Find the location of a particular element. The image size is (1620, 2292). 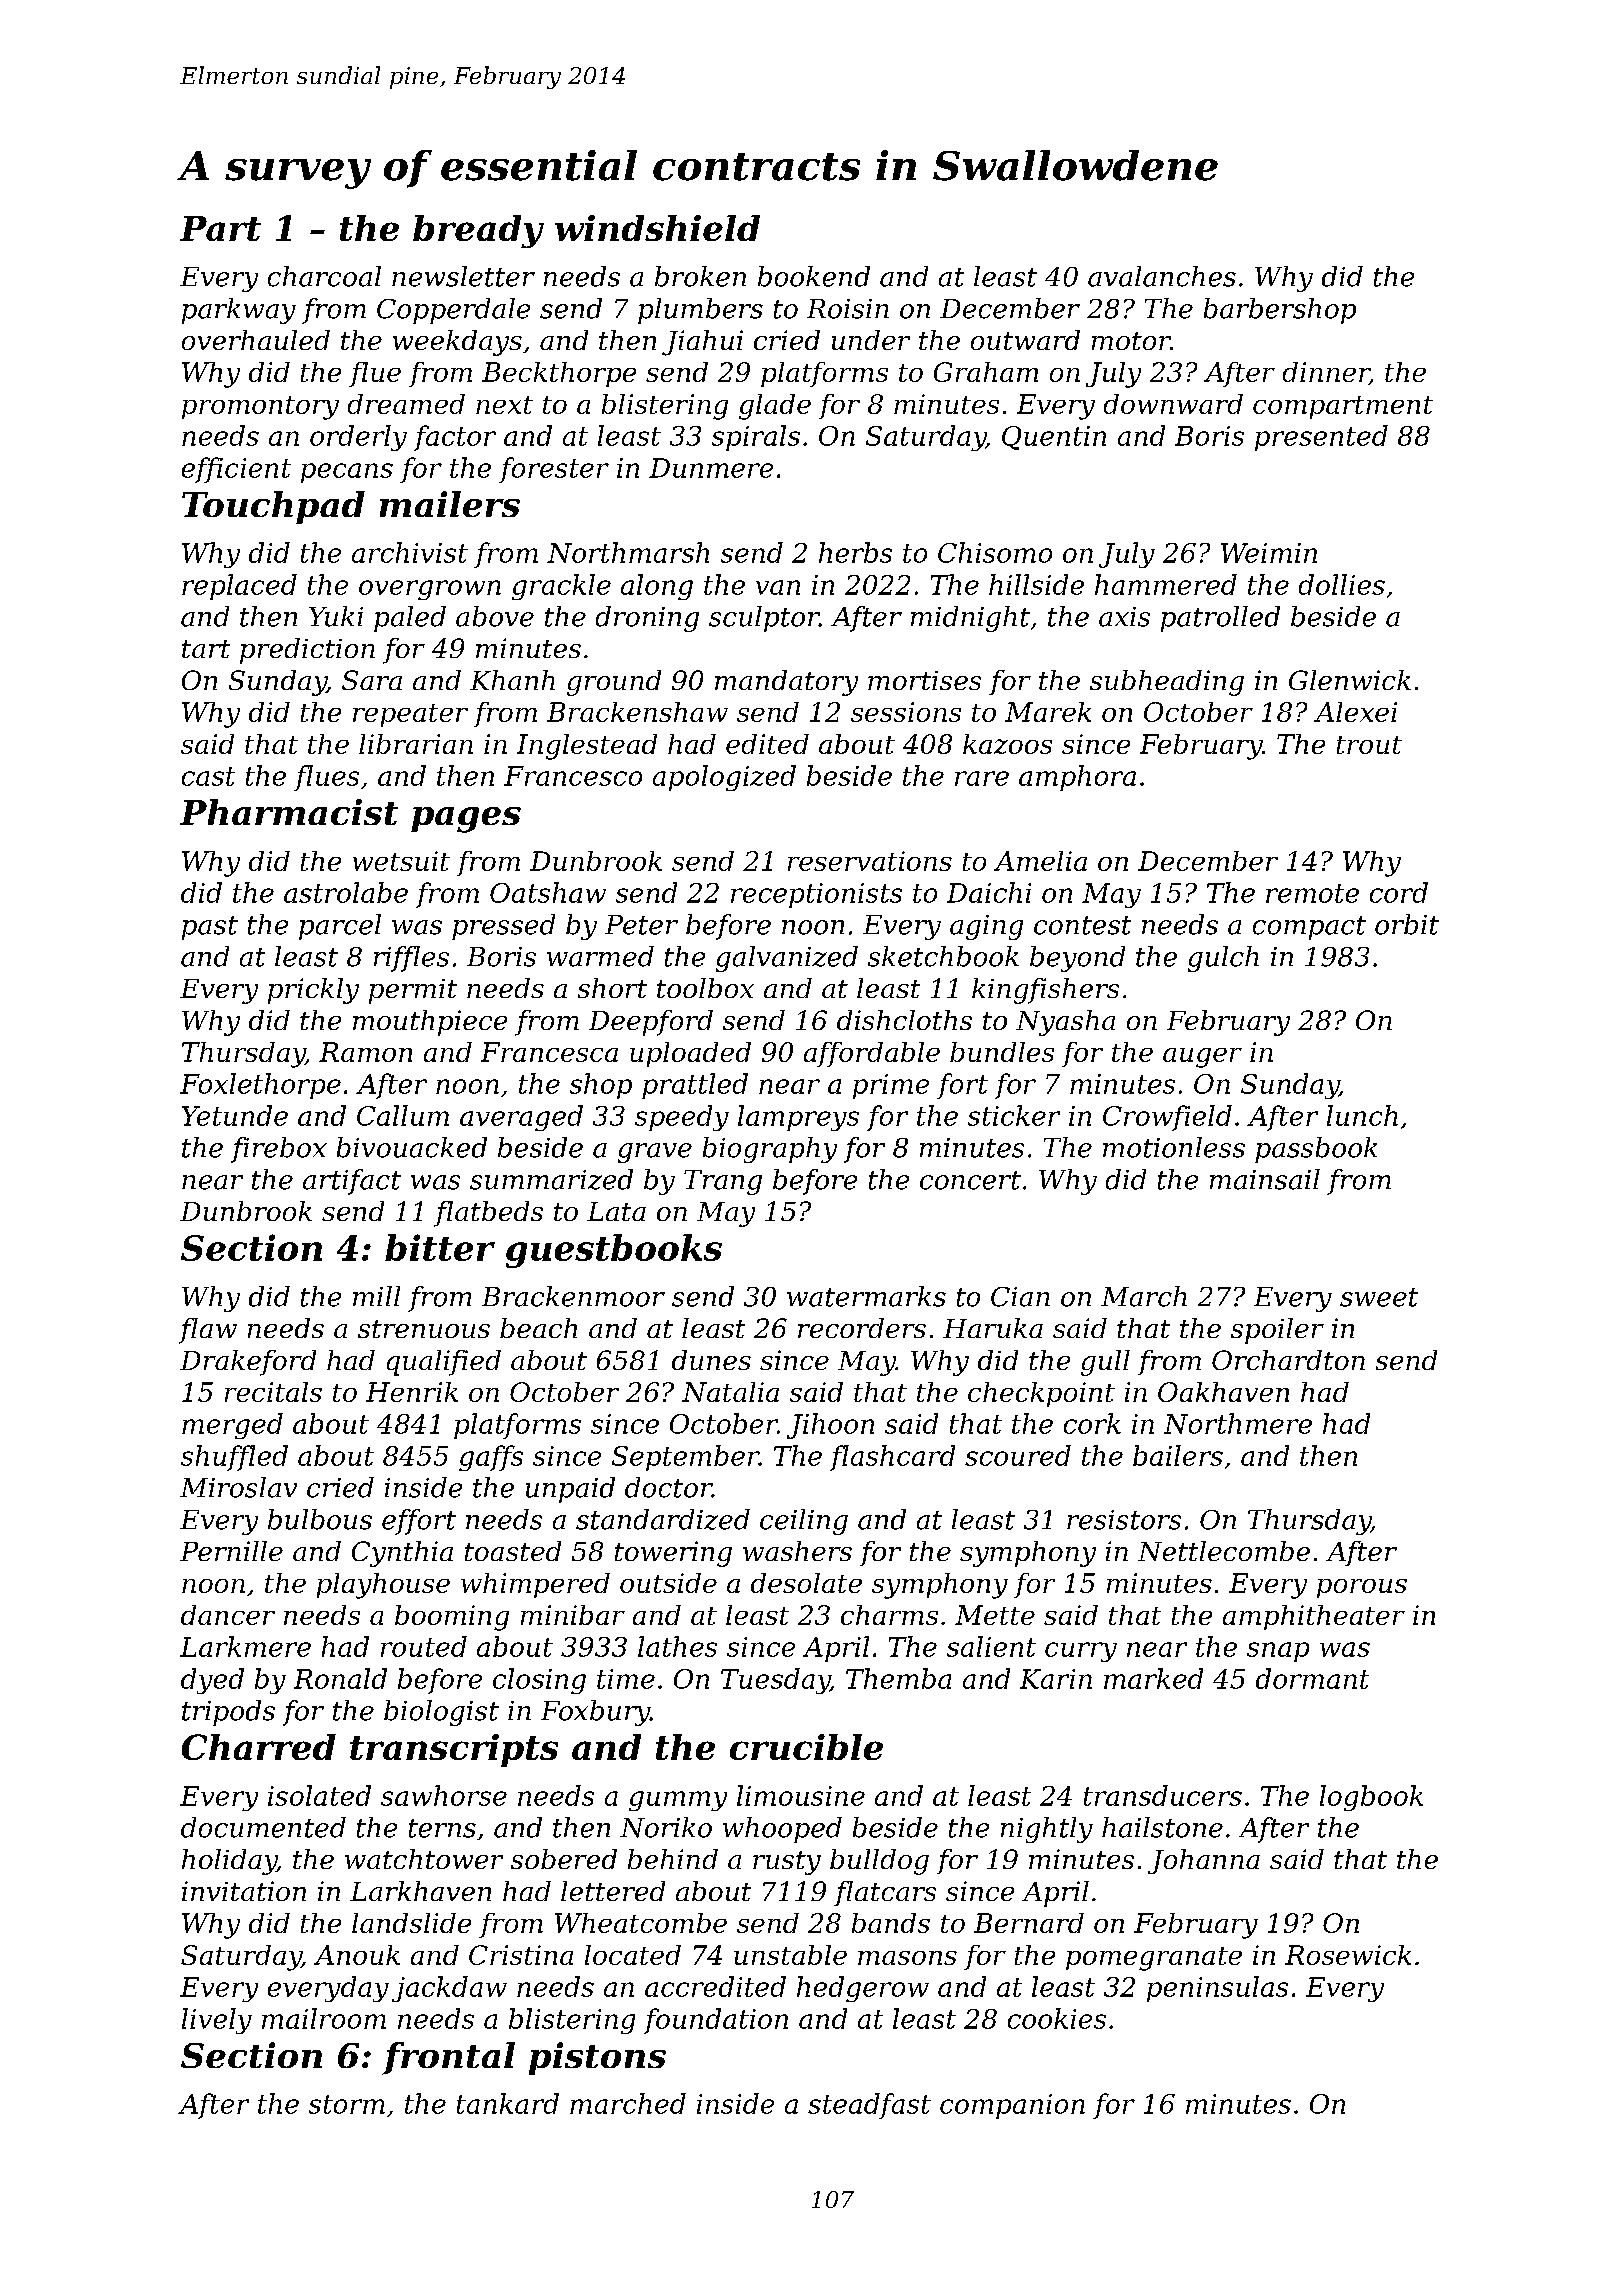

uploaded is located at coordinates (690, 1054).
